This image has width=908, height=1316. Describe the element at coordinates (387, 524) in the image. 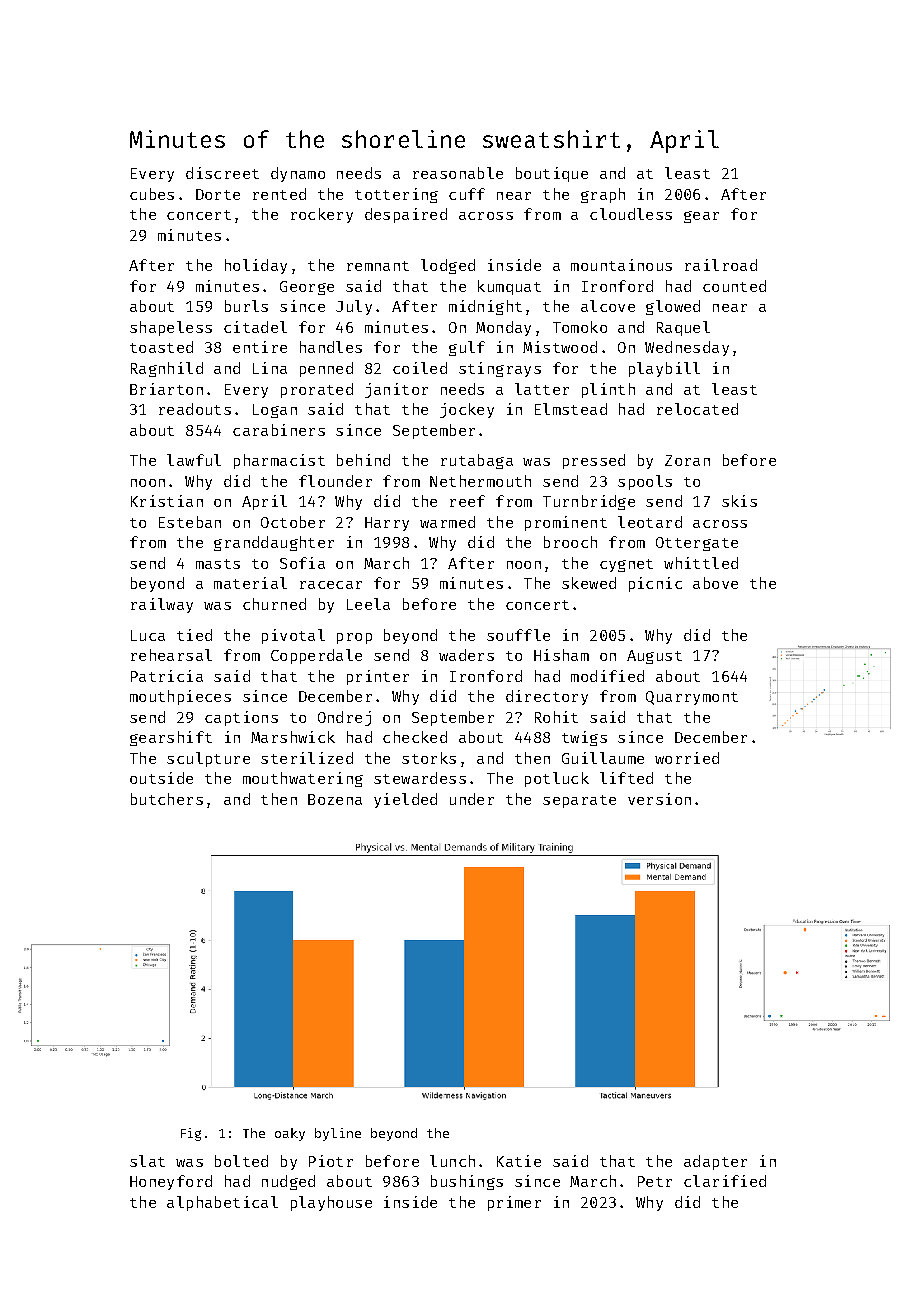

I see `Harry` at that location.
